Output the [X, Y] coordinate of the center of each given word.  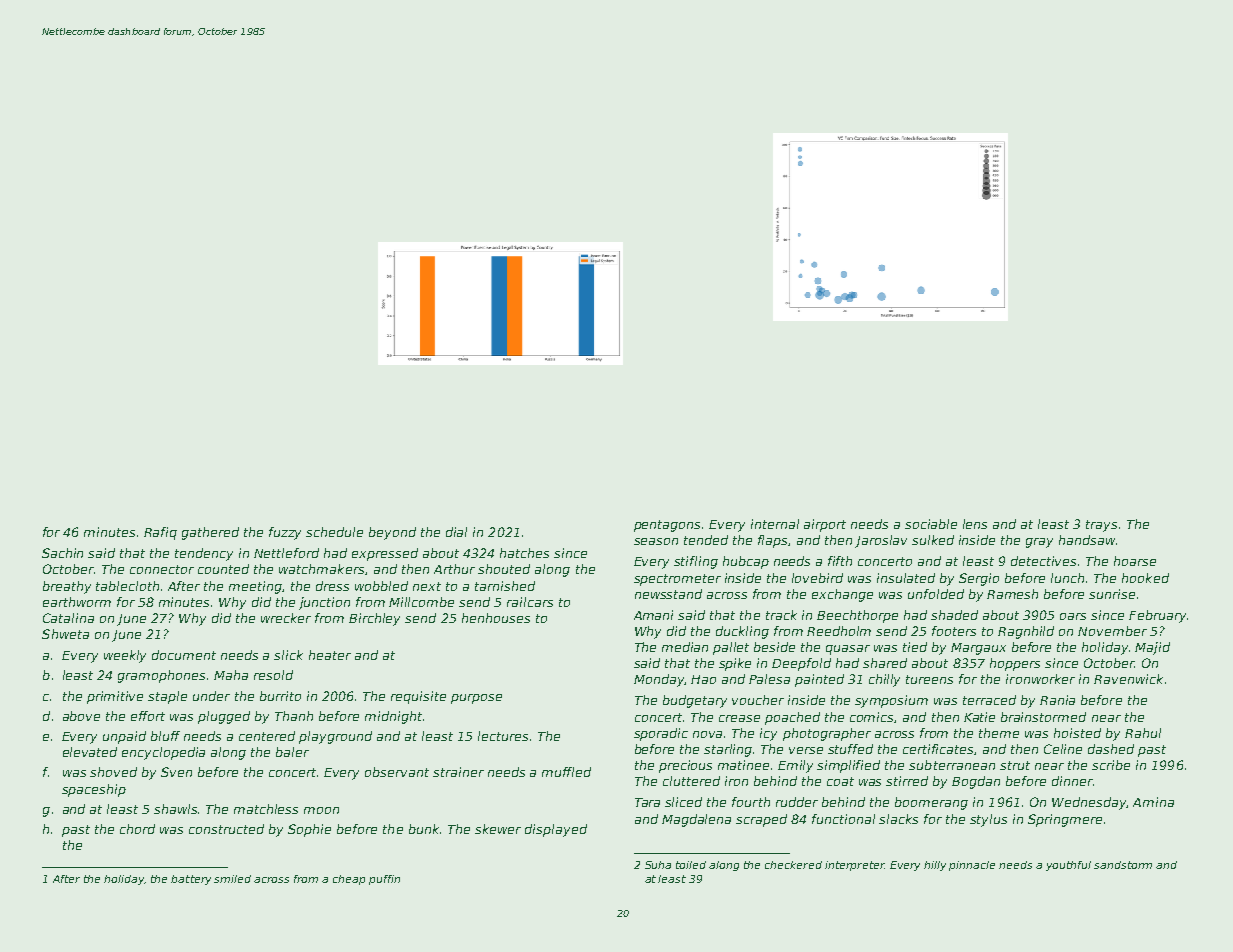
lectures [503, 736]
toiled [691, 865]
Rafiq [160, 533]
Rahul [1143, 733]
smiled [232, 879]
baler [292, 752]
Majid [1152, 648]
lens [975, 524]
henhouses [496, 618]
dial [456, 532]
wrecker [286, 618]
